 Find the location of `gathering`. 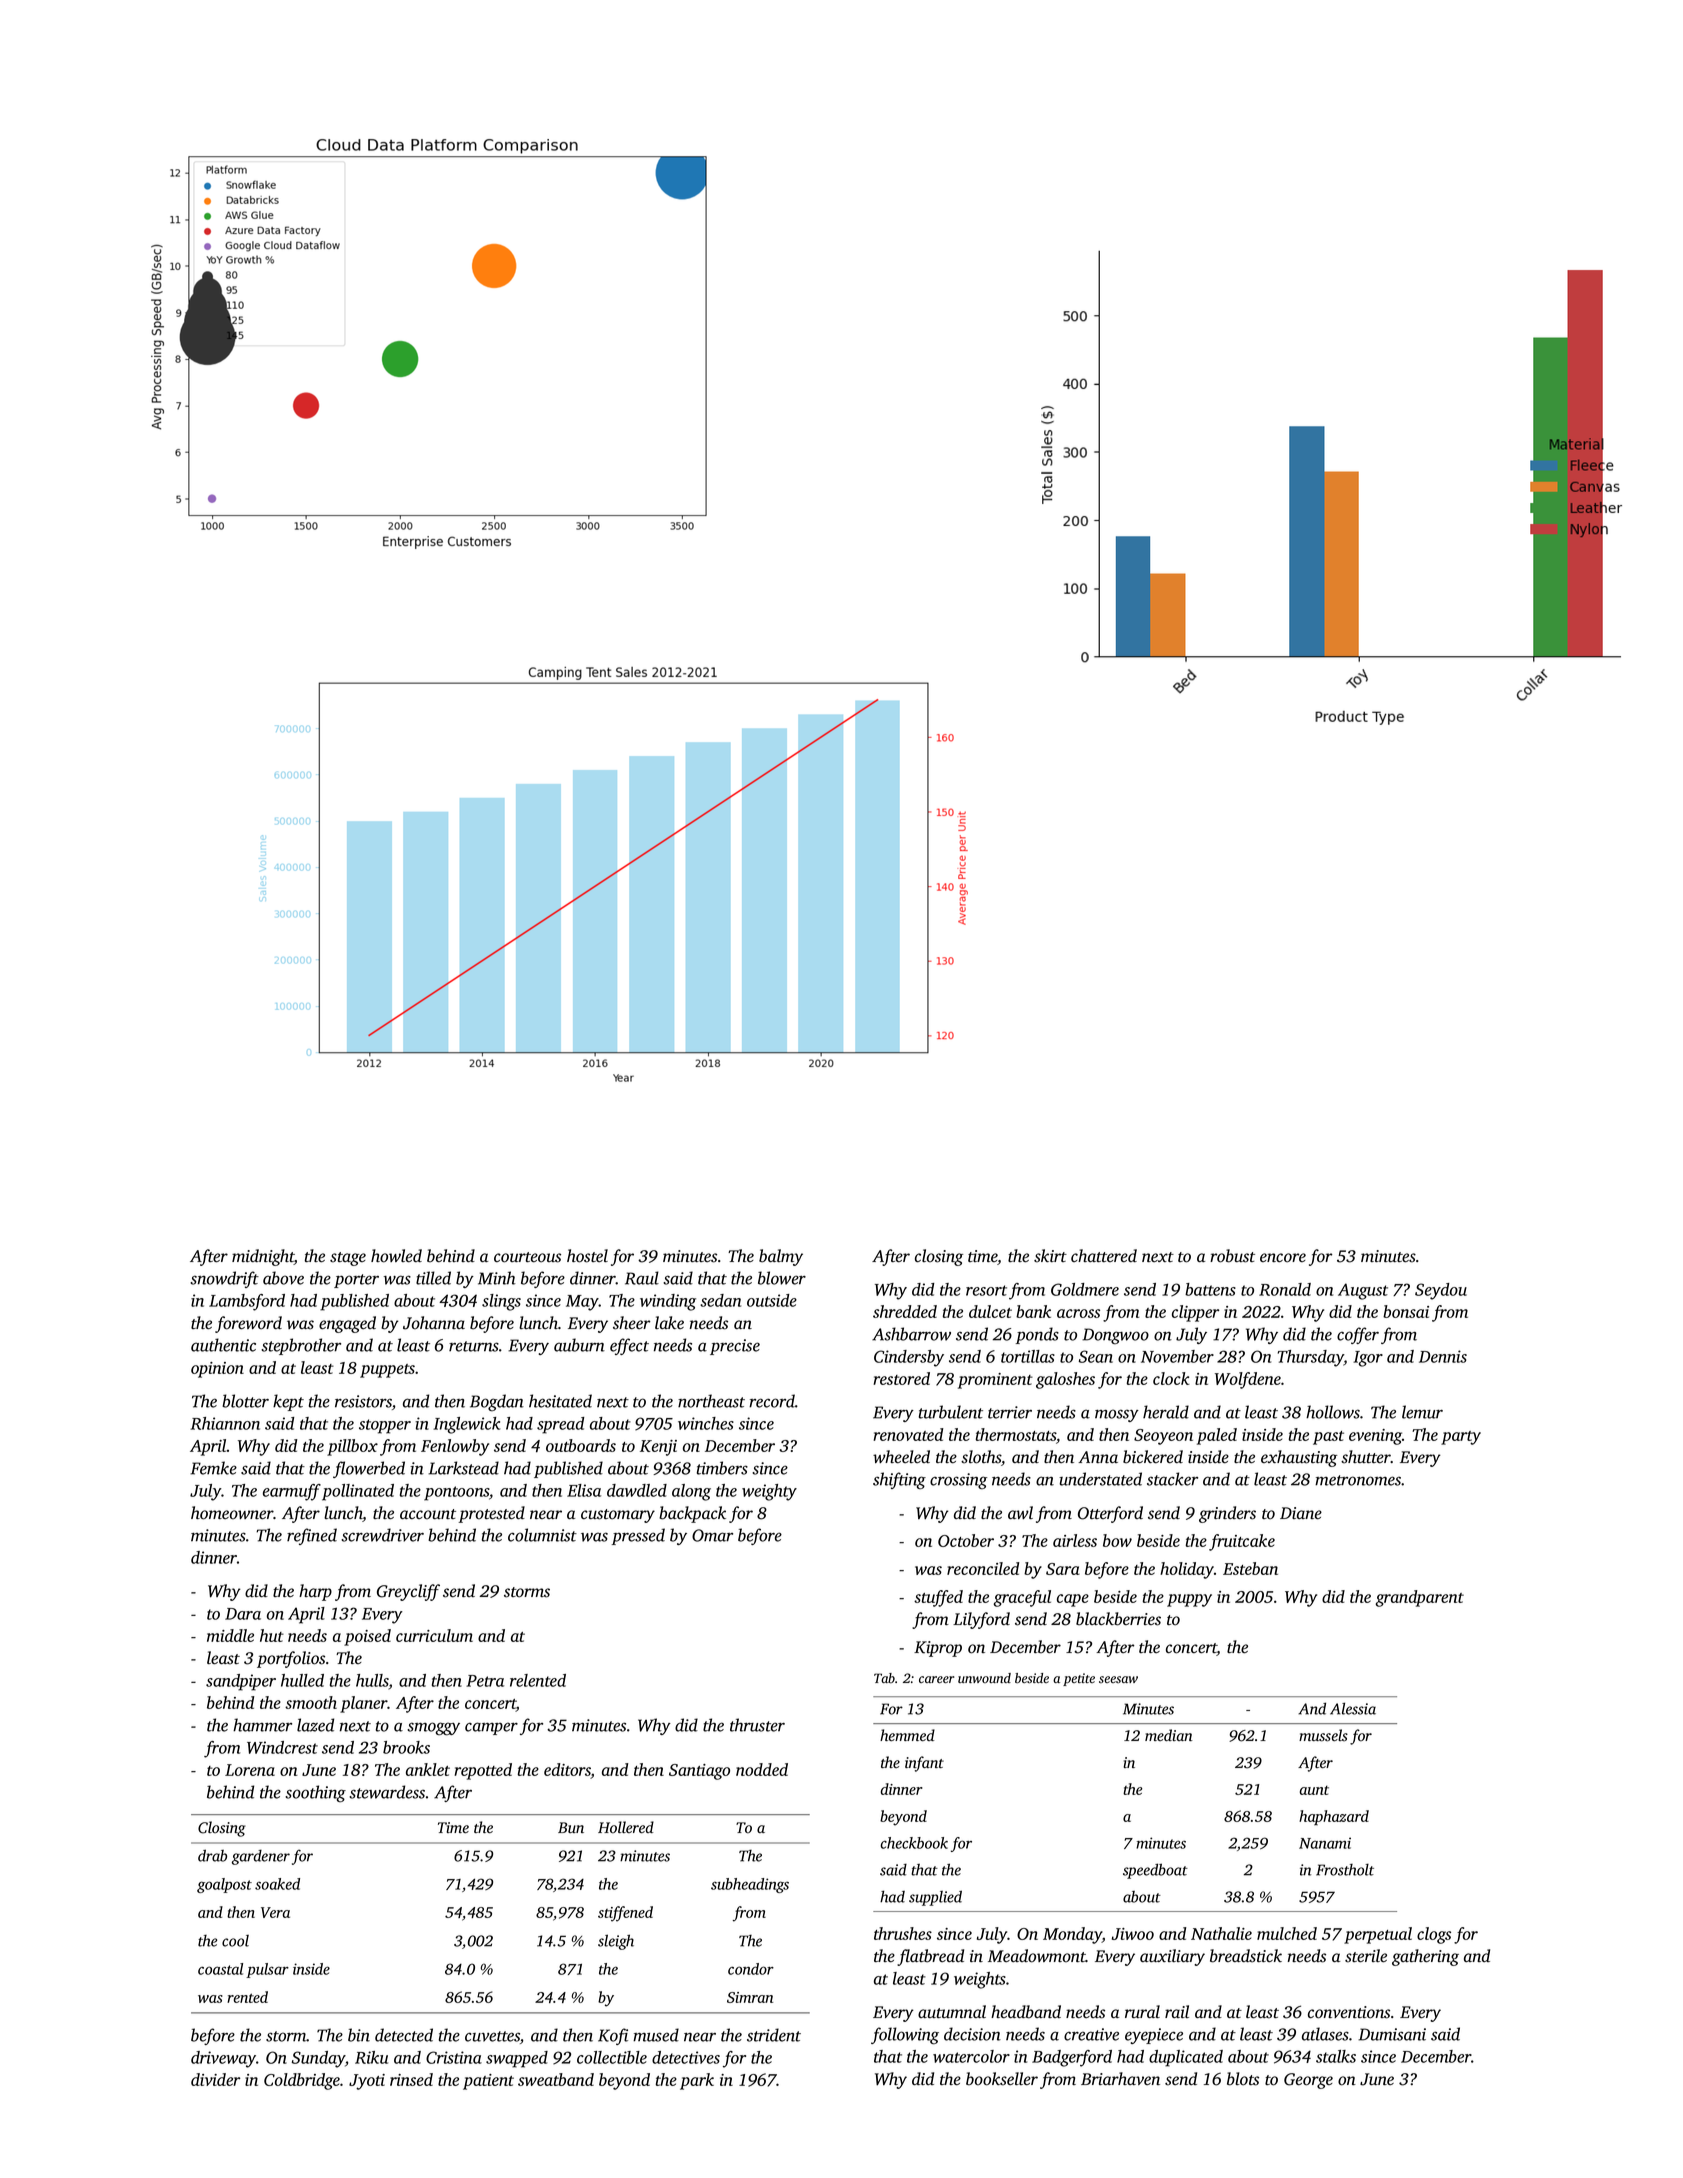

gathering is located at coordinates (1425, 1957).
